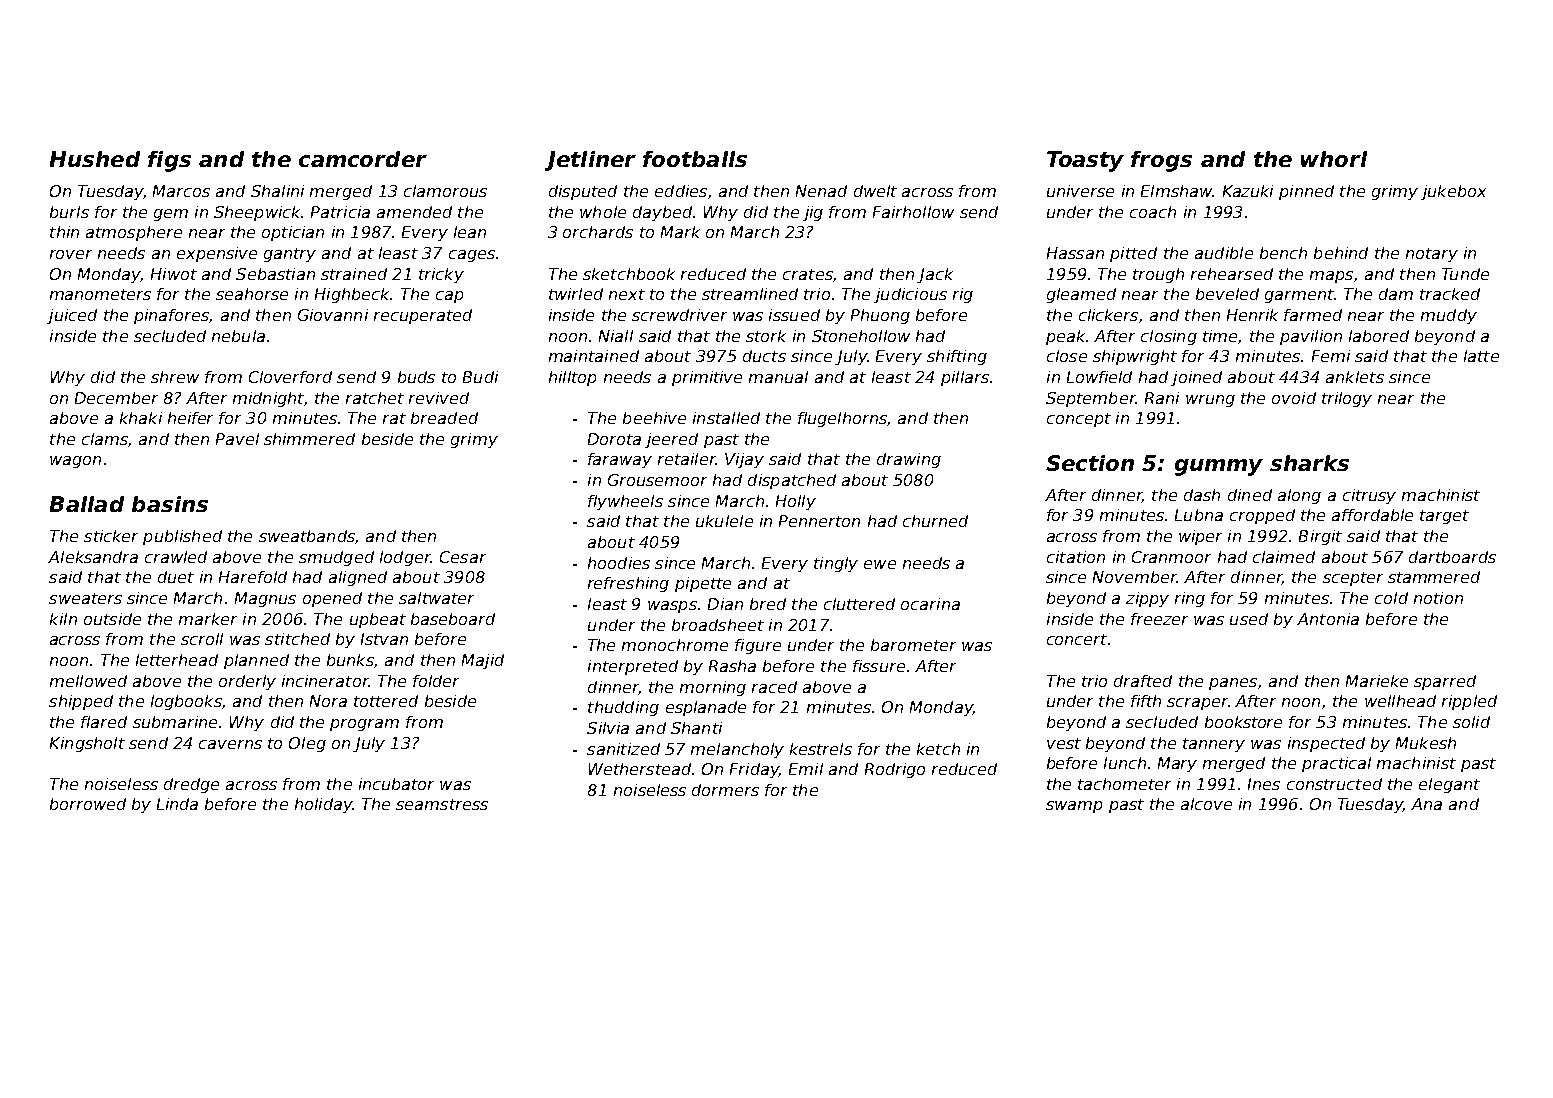 The image size is (1553, 1098). Describe the element at coordinates (1085, 161) in the screenshot. I see `Toasty` at that location.
